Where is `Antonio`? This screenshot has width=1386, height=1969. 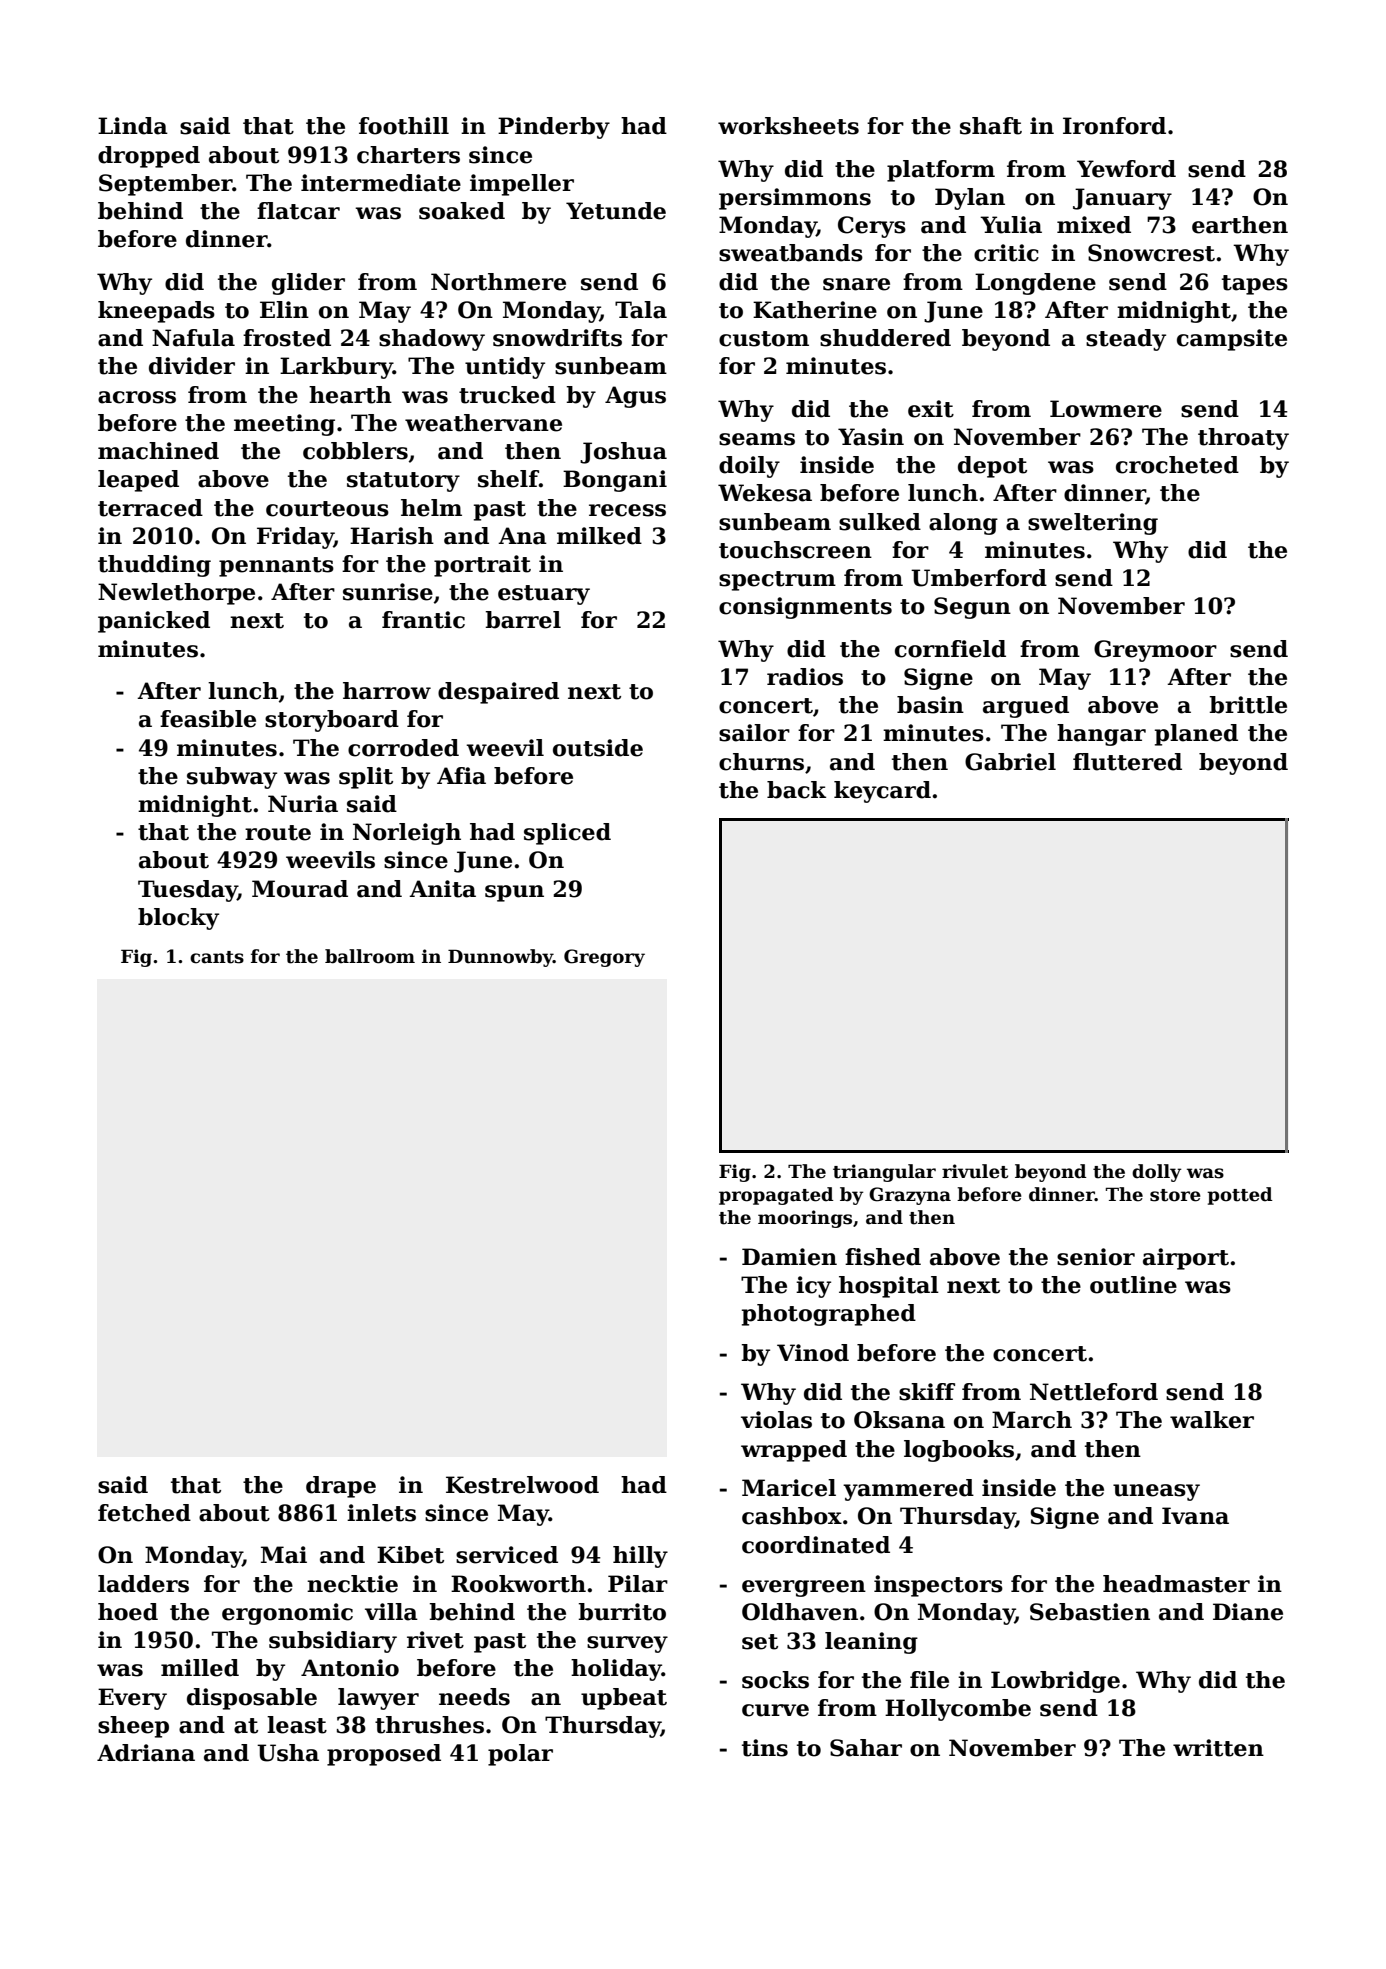
Antonio is located at coordinates (350, 1668).
